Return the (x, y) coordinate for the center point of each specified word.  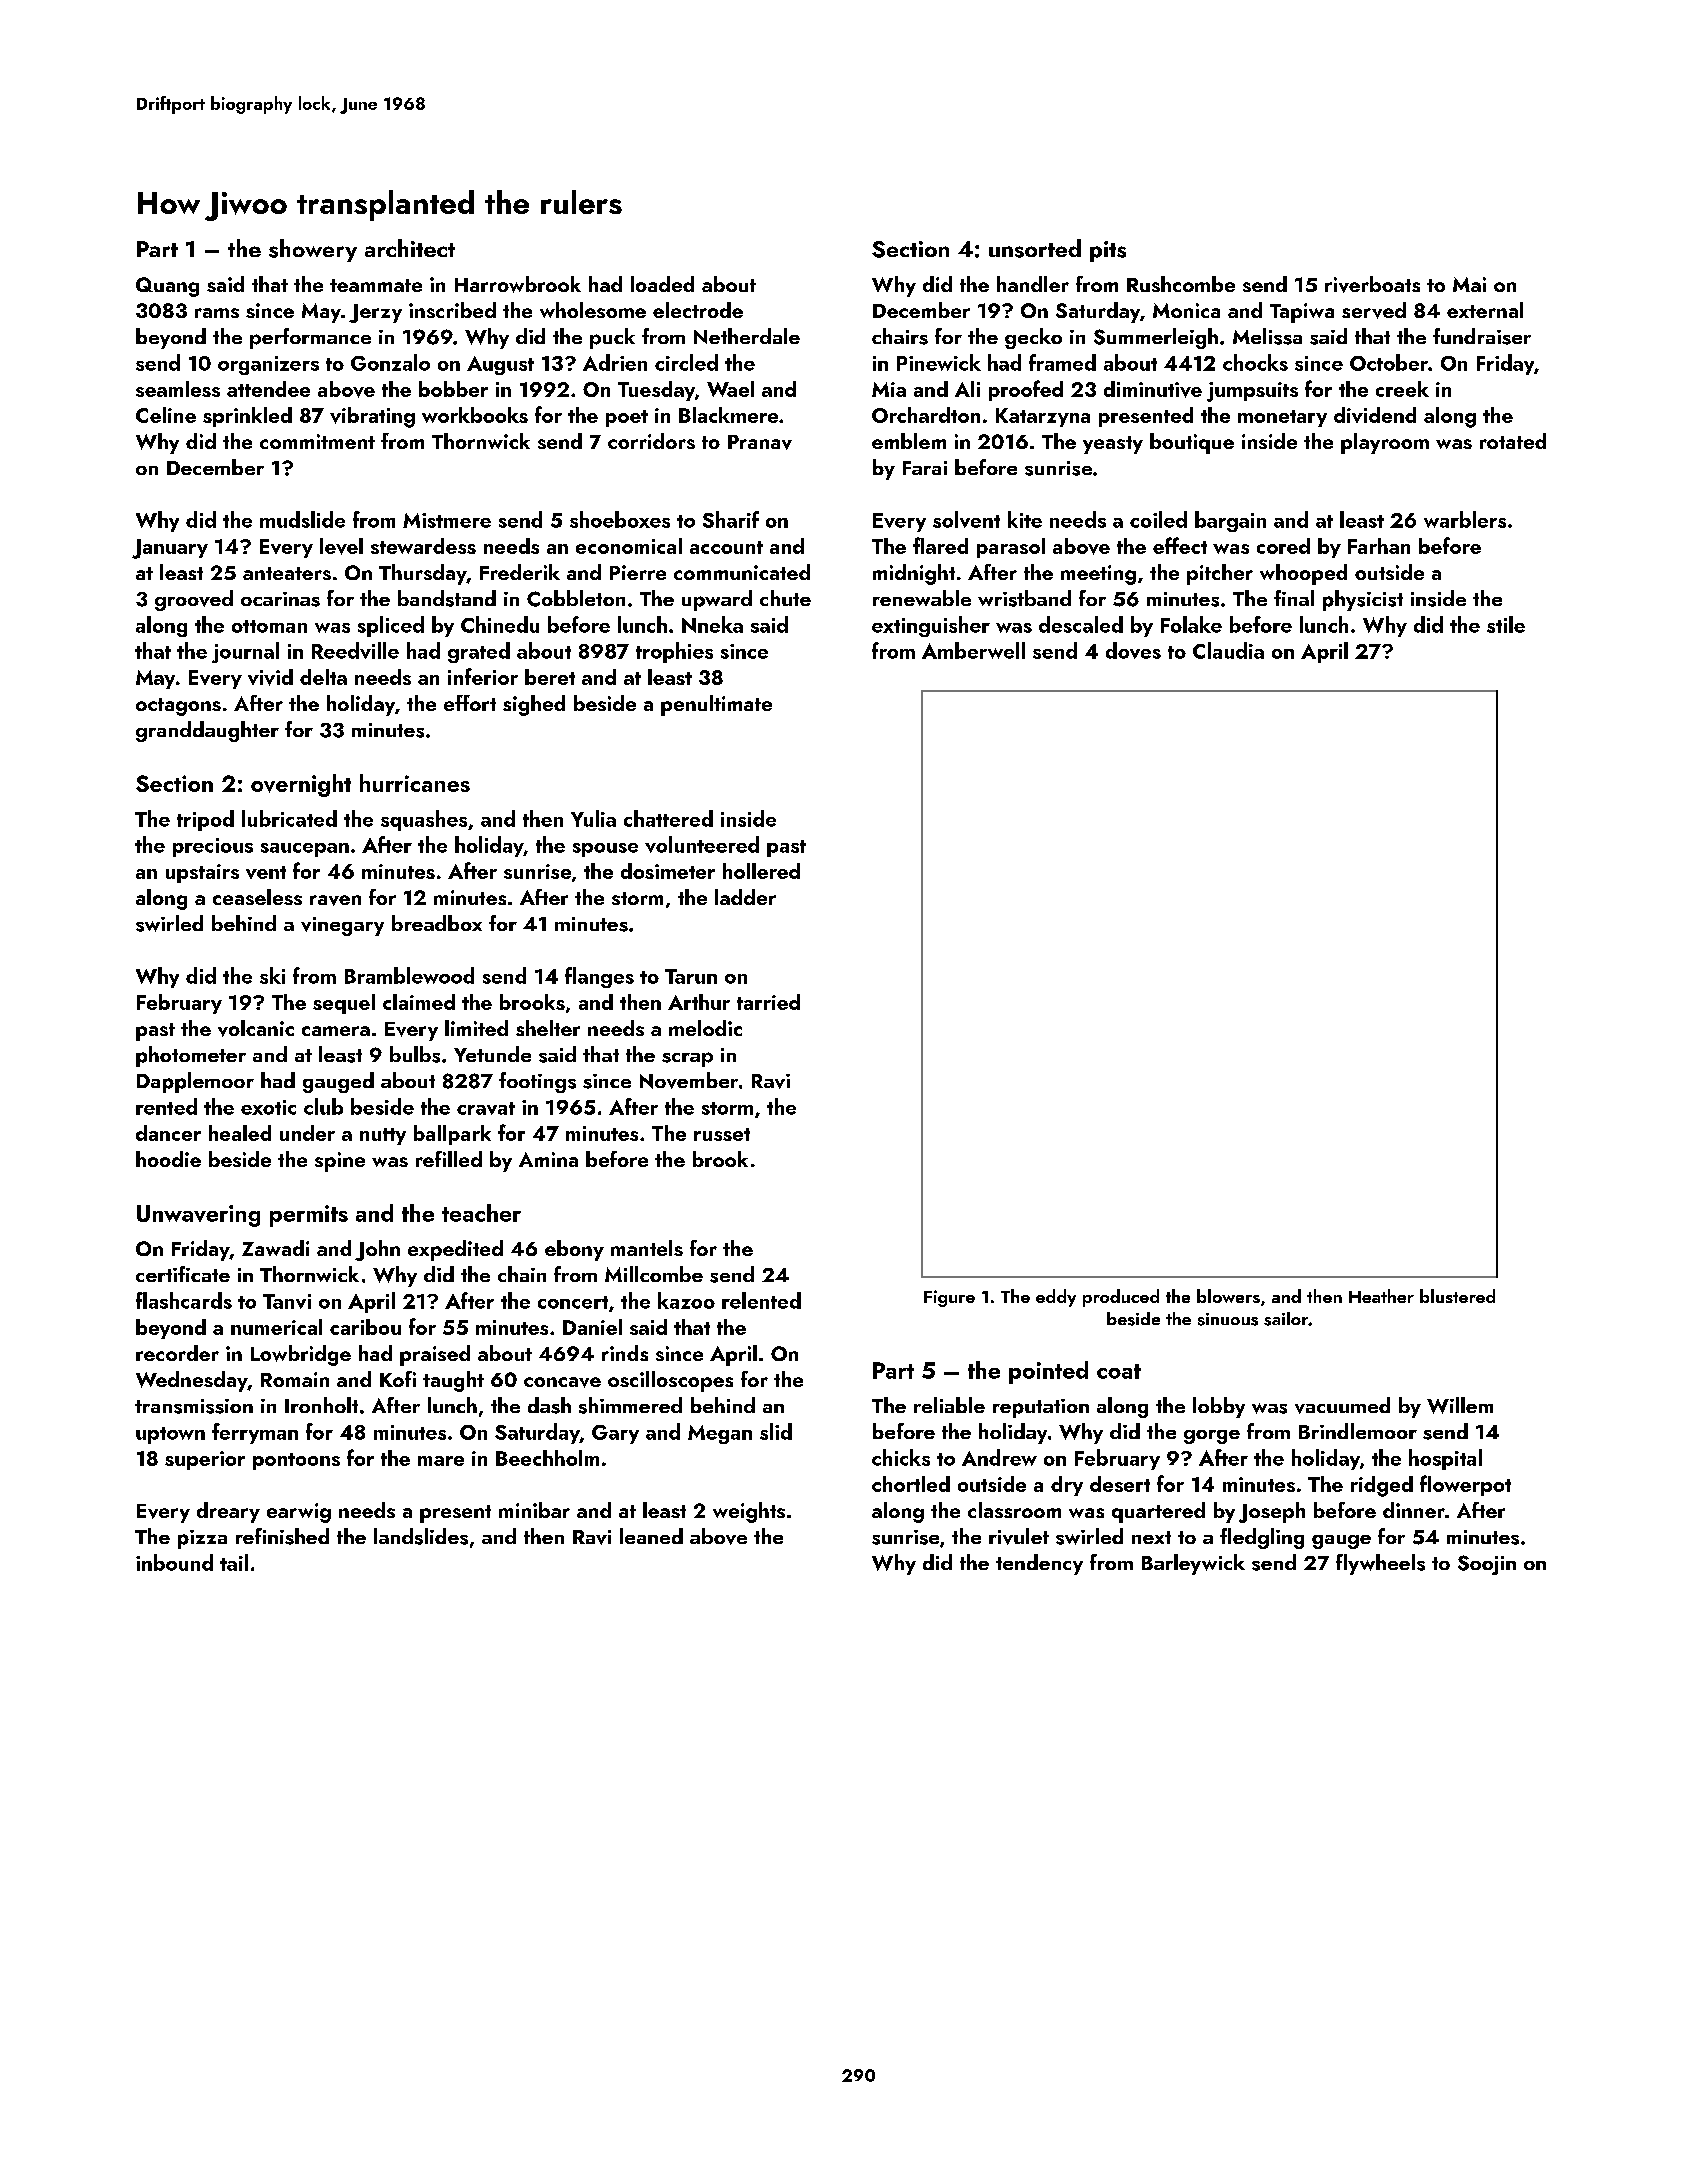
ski (272, 975)
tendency (1039, 1564)
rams (217, 313)
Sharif (731, 519)
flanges (599, 977)
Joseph (1272, 1512)
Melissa (1267, 336)
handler (1033, 284)
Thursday (423, 574)
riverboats (1372, 284)
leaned (651, 1536)
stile (1506, 624)
